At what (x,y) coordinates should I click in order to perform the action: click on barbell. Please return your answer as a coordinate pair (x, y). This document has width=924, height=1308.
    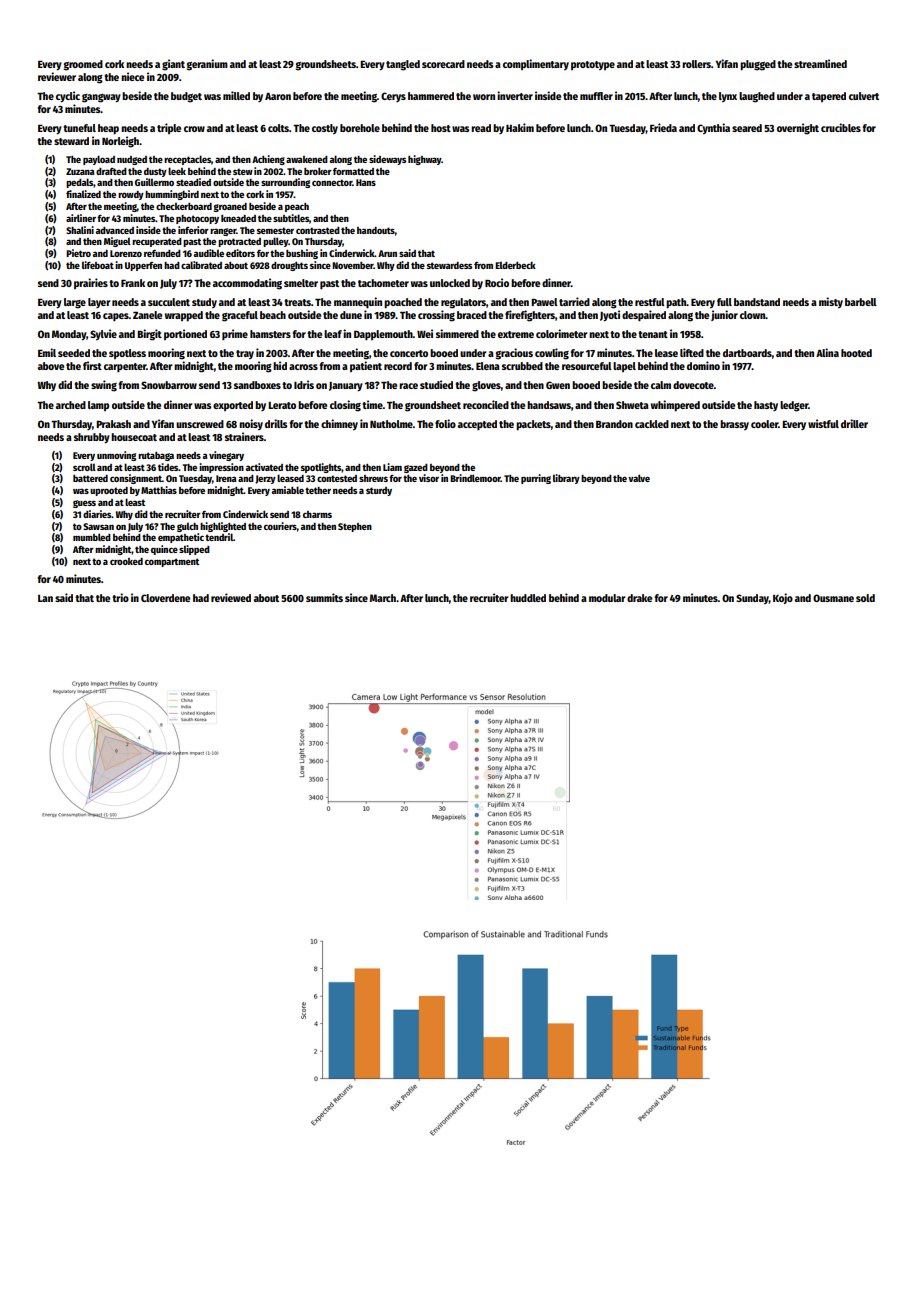
    Looking at the image, I should click on (861, 302).
